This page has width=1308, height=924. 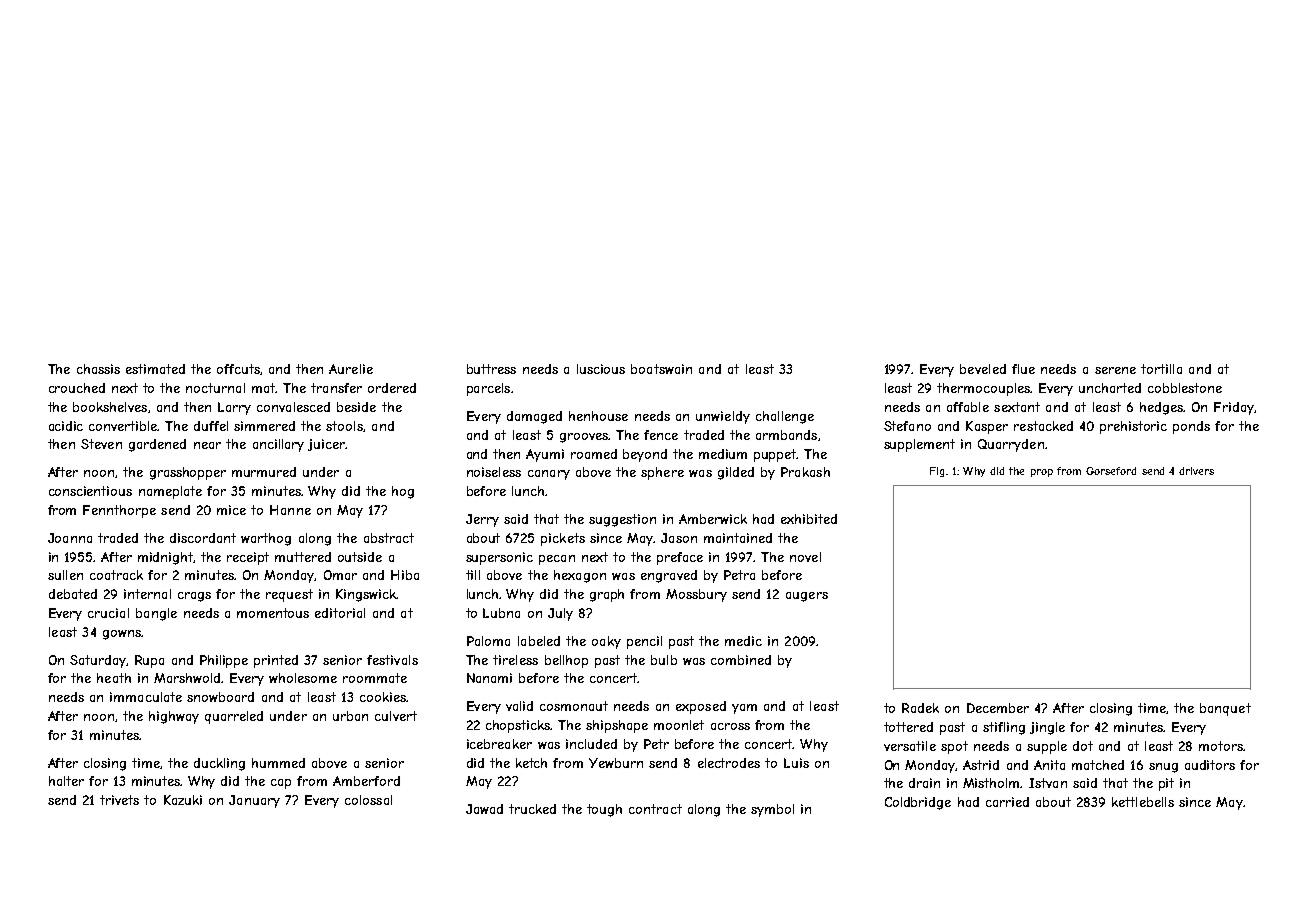 I want to click on serene, so click(x=1115, y=370).
